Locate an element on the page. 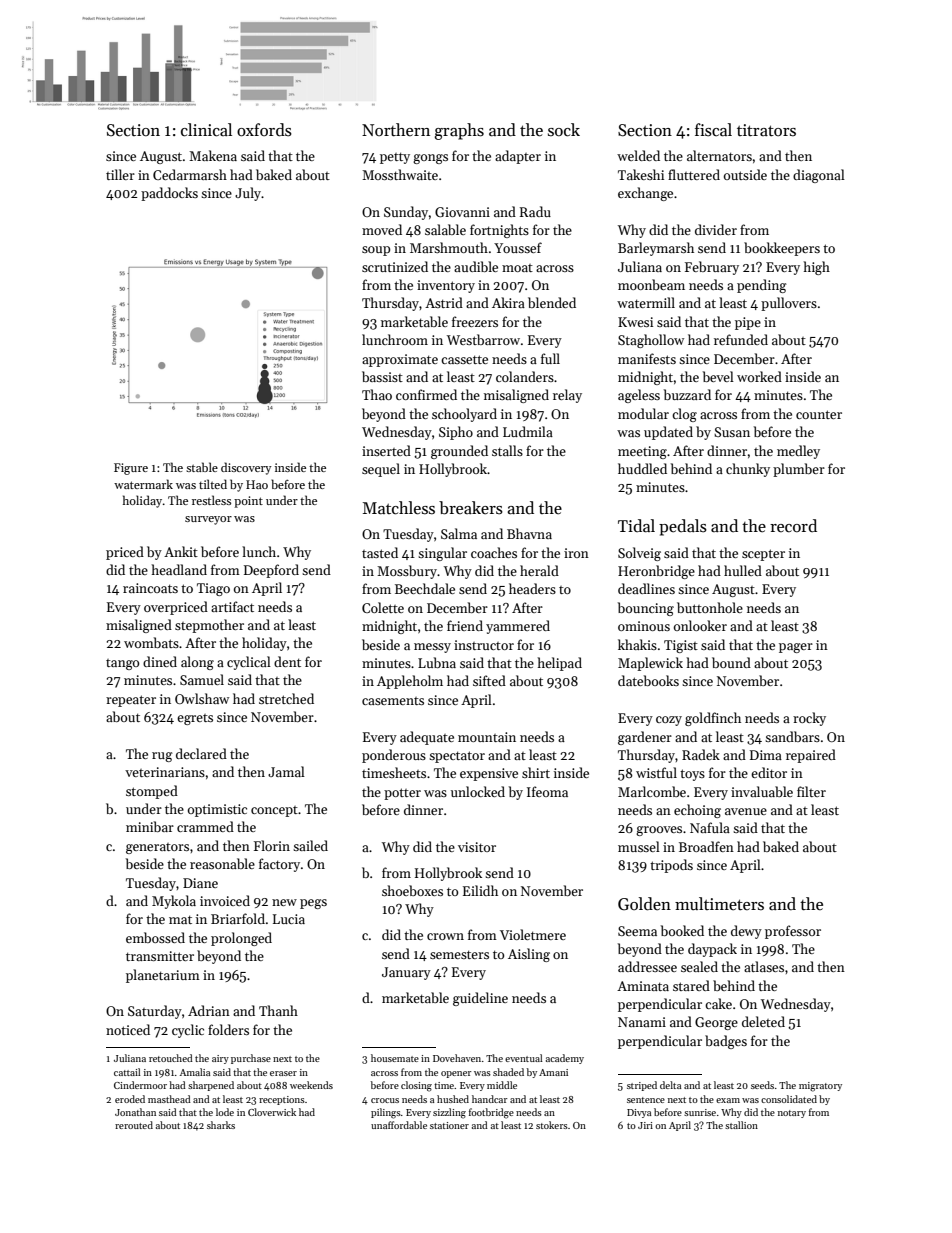 The image size is (952, 1233). oxfords is located at coordinates (264, 130).
